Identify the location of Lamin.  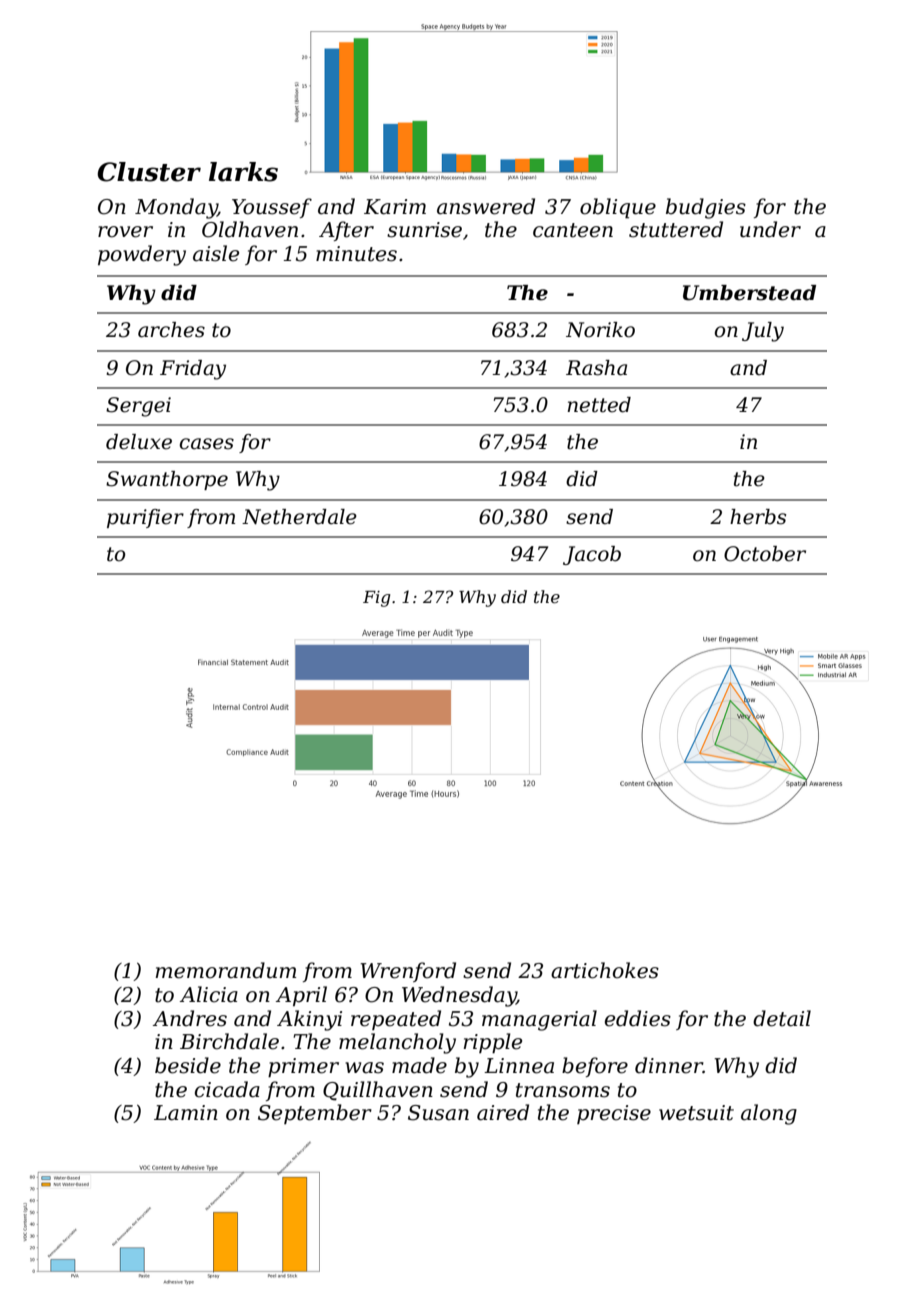
(186, 1113).
